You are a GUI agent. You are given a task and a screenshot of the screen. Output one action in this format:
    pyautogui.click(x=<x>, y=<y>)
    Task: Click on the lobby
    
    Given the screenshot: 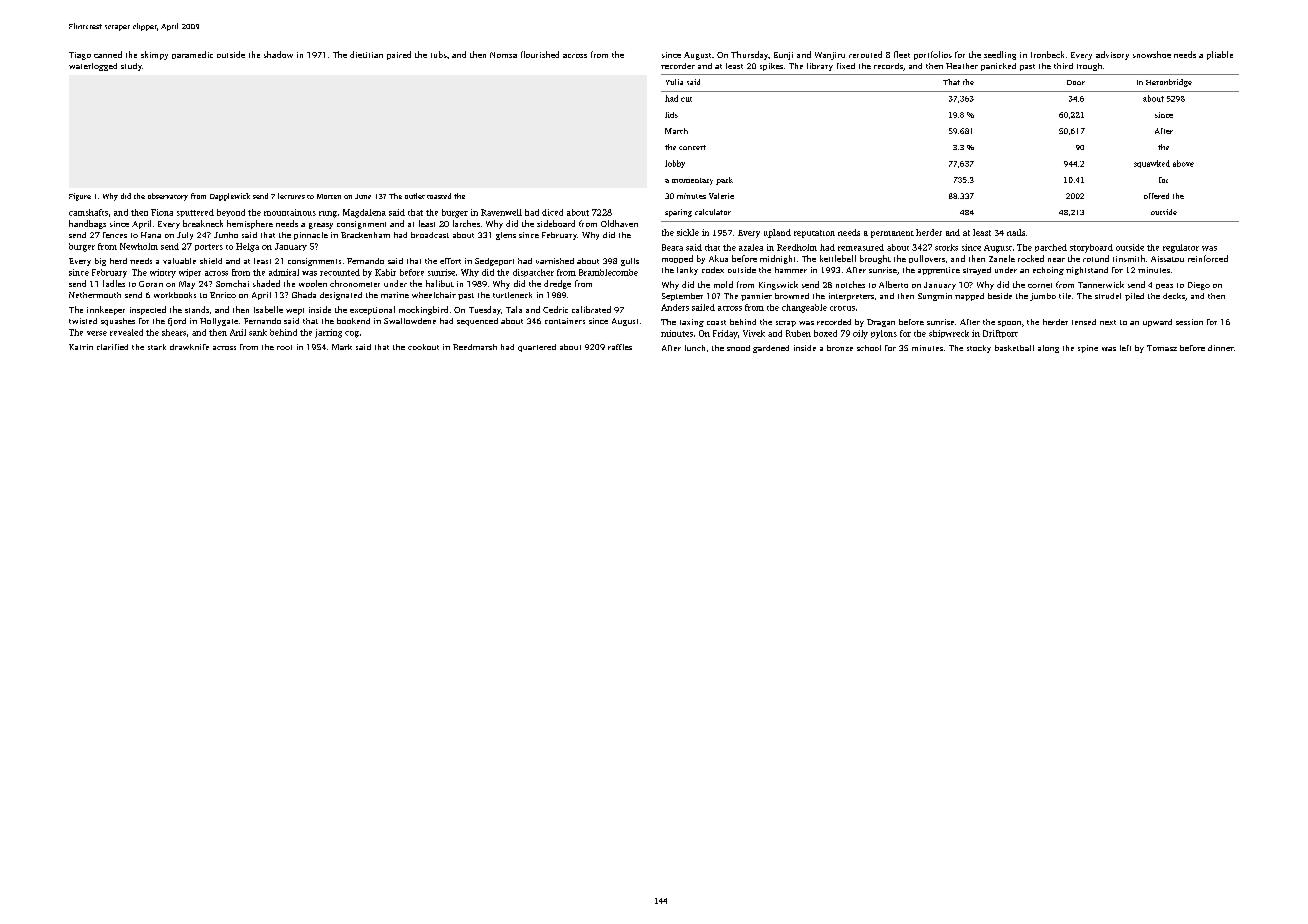 What is the action you would take?
    pyautogui.click(x=675, y=164)
